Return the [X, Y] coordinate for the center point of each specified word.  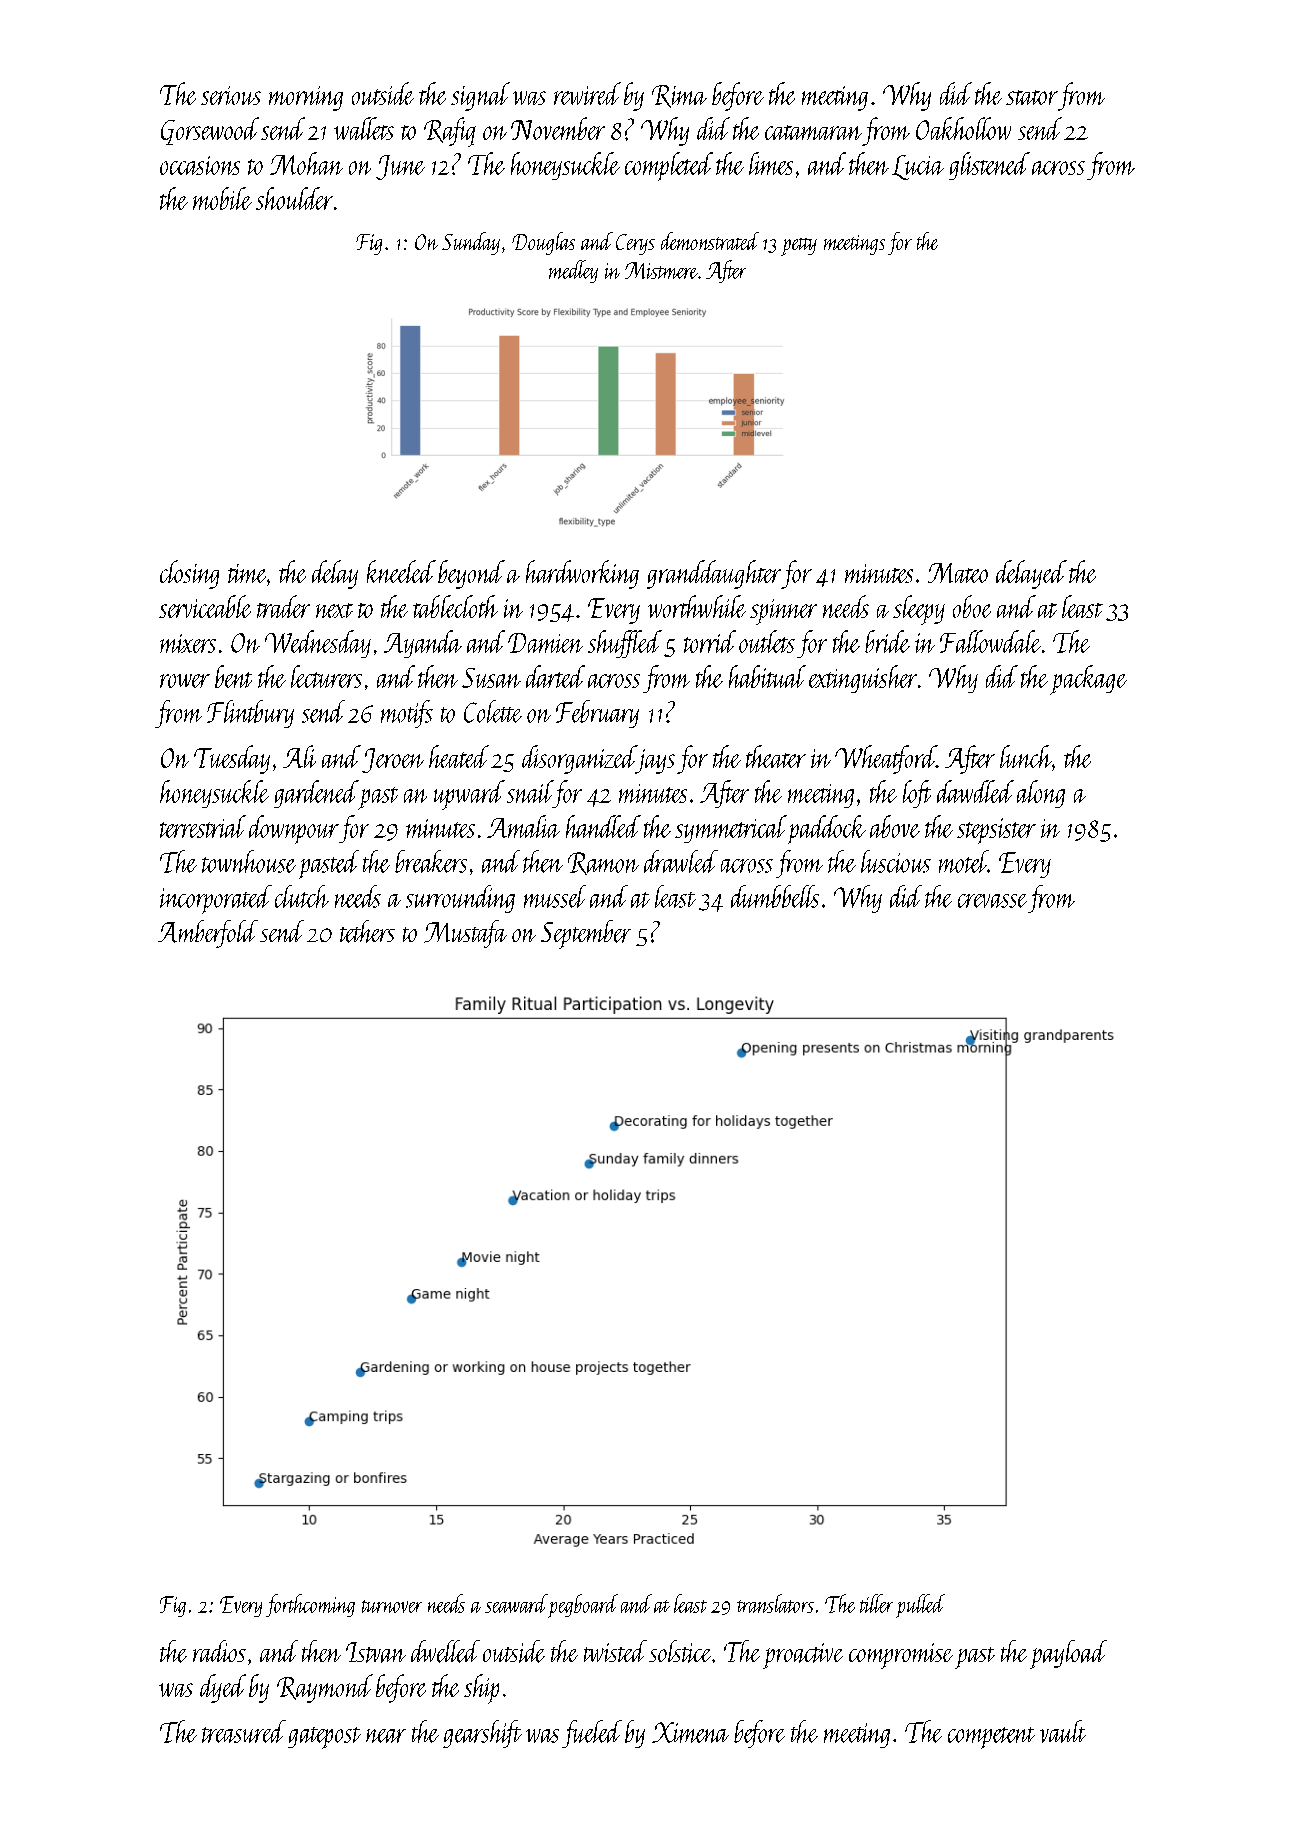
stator [1032, 97]
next [334, 610]
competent [991, 1738]
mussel [555, 896]
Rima [679, 96]
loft [917, 794]
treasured [244, 1731]
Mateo [958, 573]
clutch [302, 896]
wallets [364, 128]
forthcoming [310, 1605]
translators [775, 1603]
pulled [920, 1606]
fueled [592, 1734]
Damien [545, 643]
